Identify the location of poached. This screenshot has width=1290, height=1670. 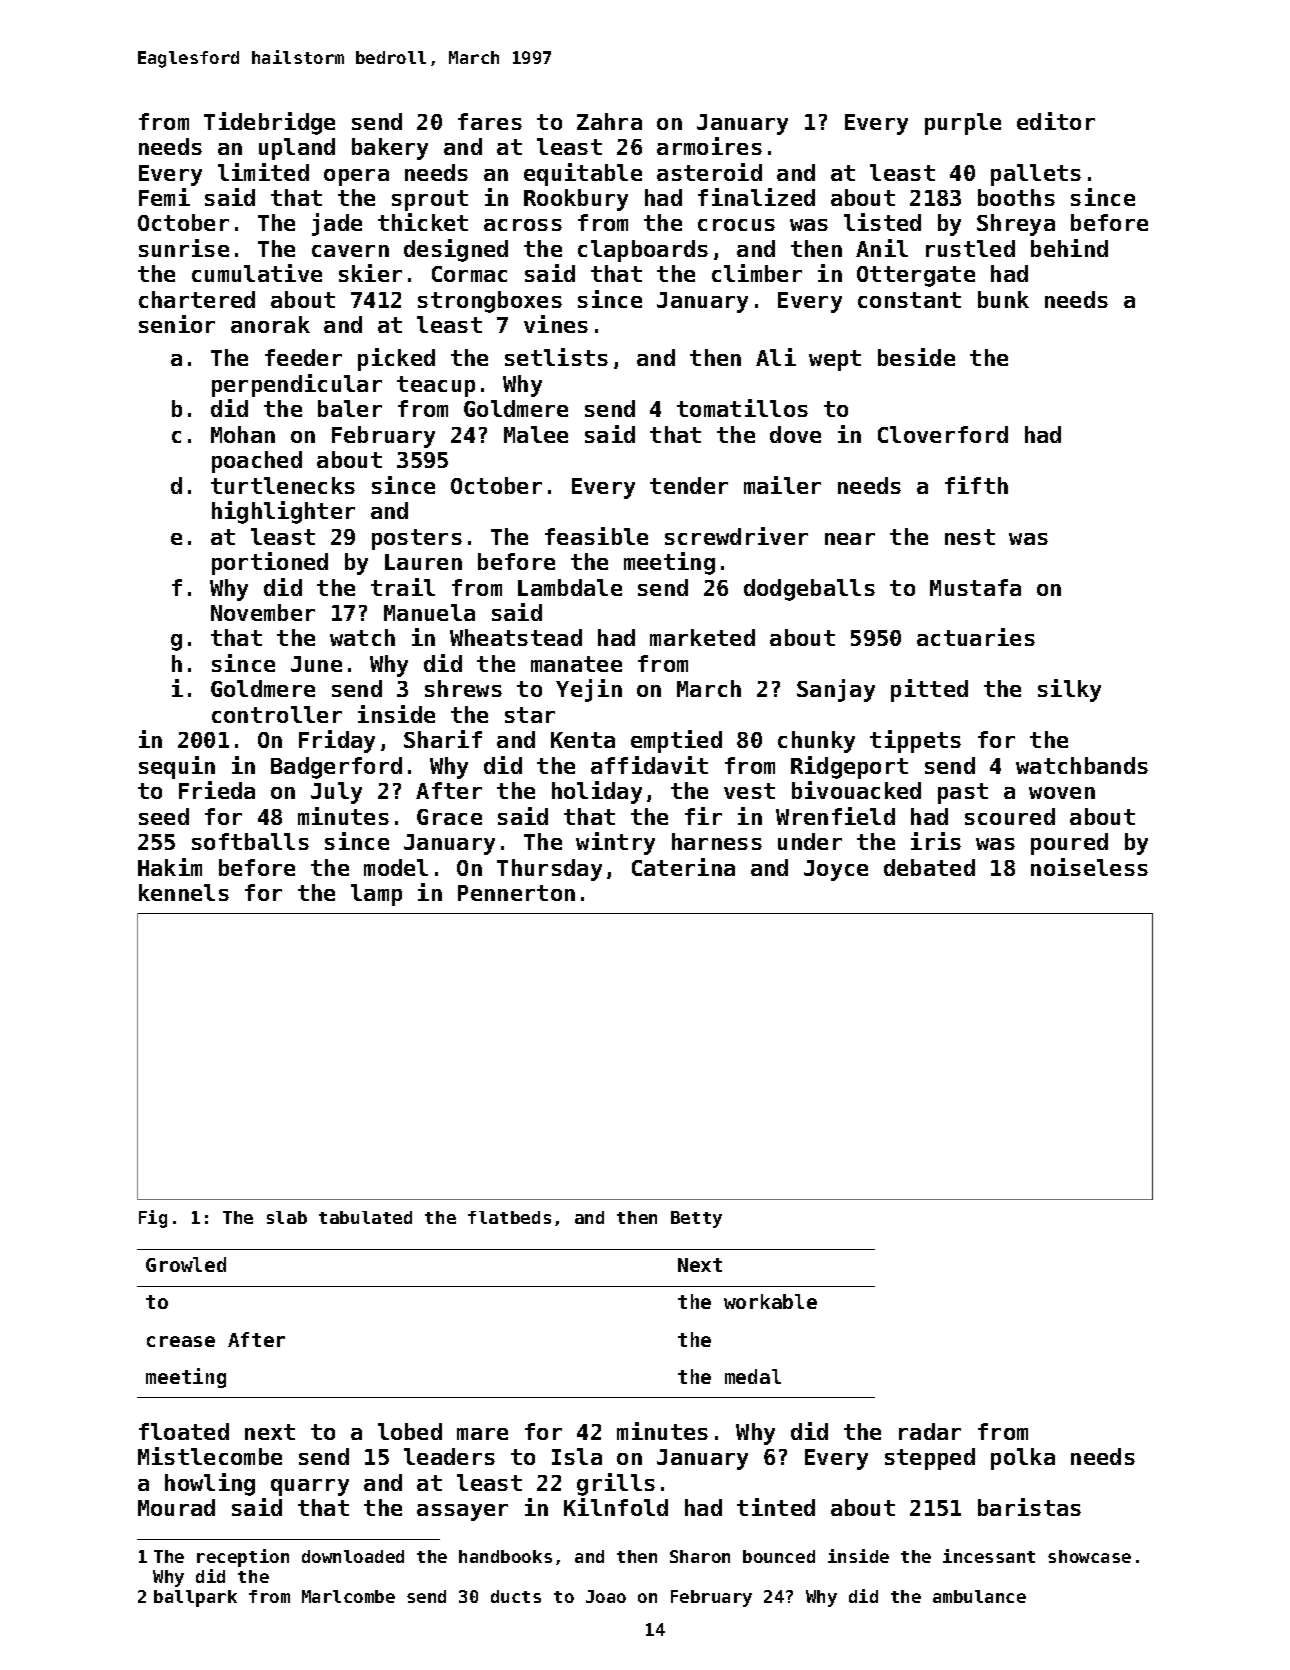
(257, 462).
